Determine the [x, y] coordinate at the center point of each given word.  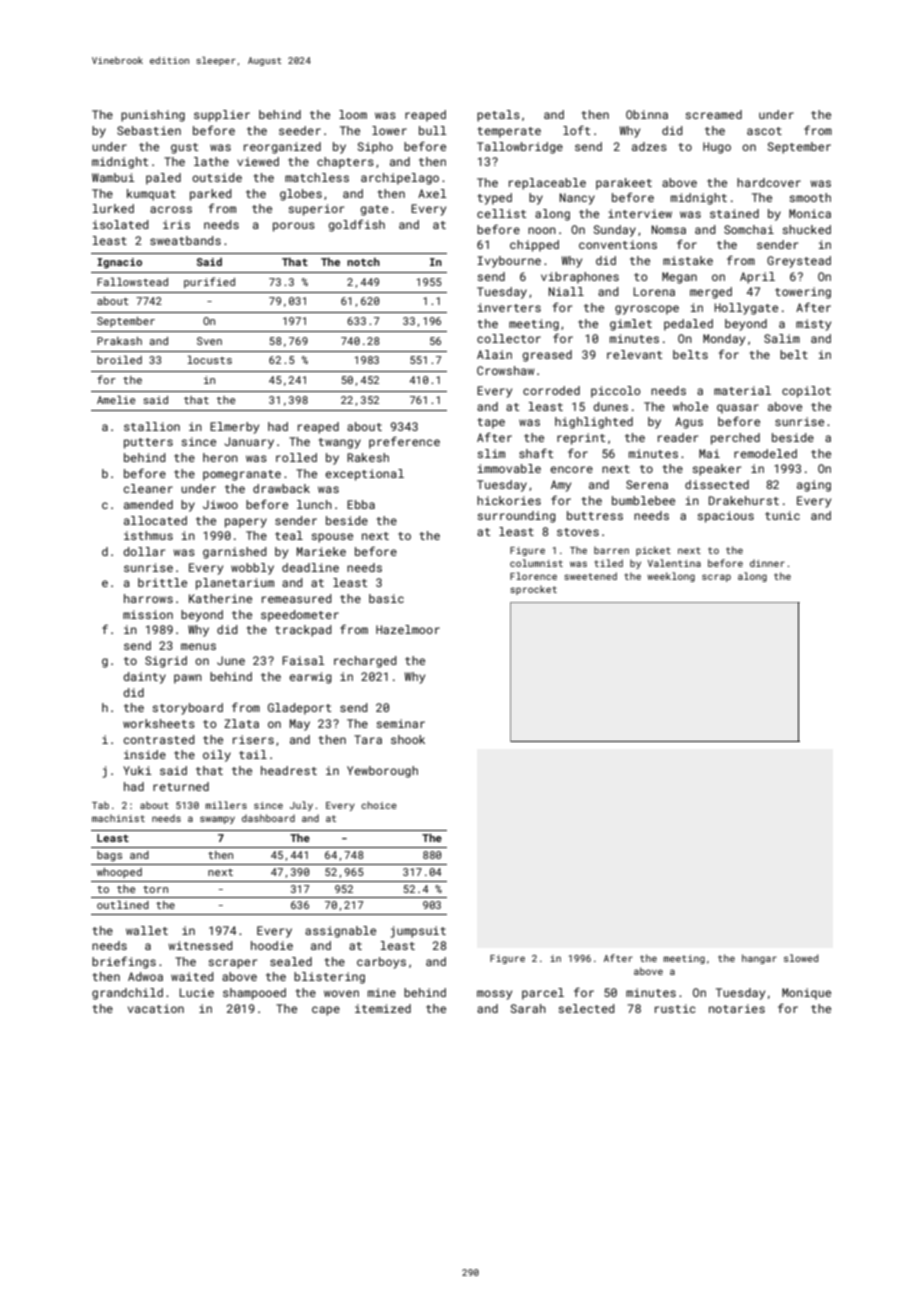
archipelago [400, 179]
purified [209, 282]
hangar [759, 959]
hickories [509, 500]
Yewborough [382, 772]
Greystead [799, 262]
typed [494, 199]
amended [148, 504]
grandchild [127, 994]
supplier [222, 116]
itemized [383, 1008]
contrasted [159, 739]
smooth [810, 197]
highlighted [594, 423]
